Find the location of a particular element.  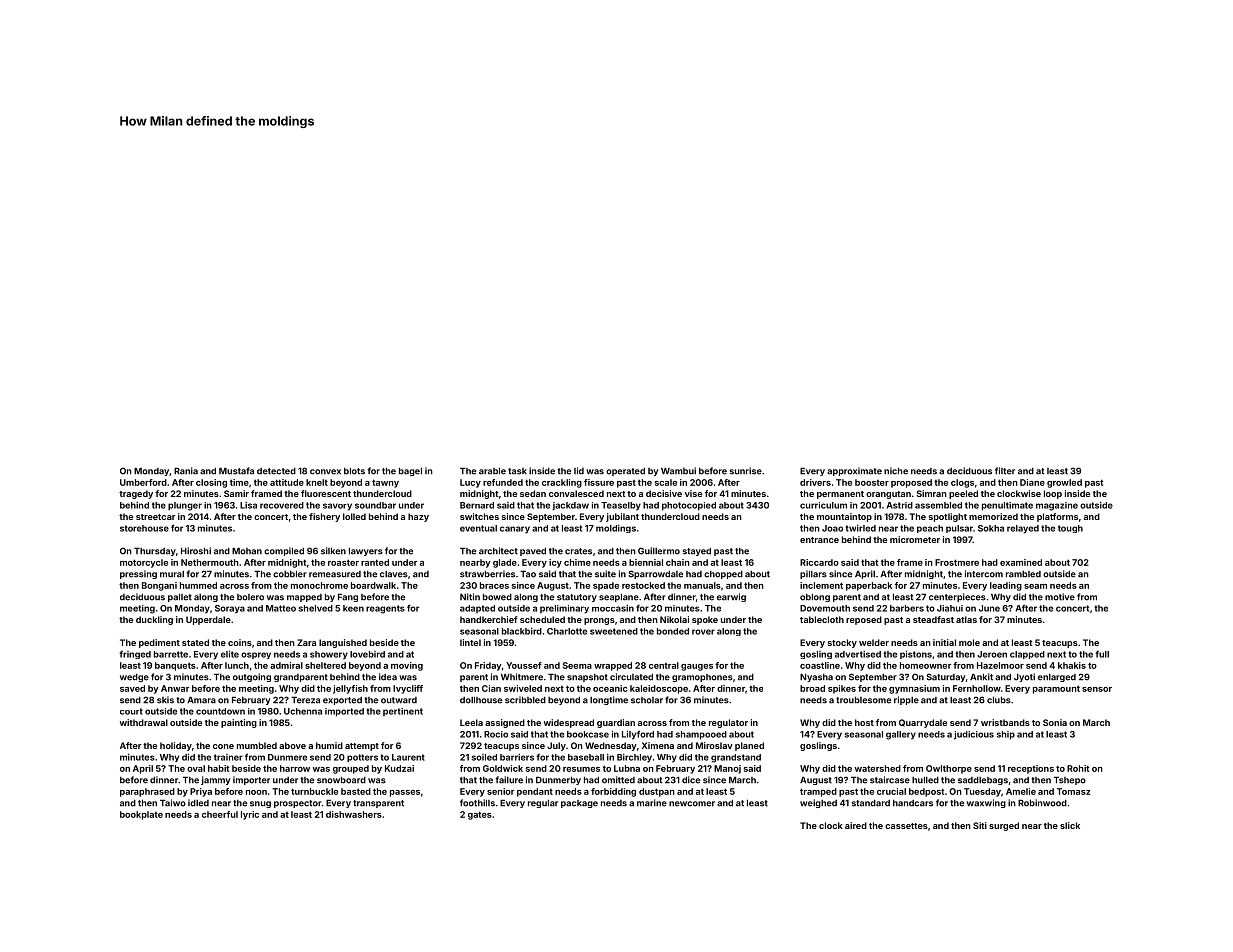

gates is located at coordinates (480, 815).
